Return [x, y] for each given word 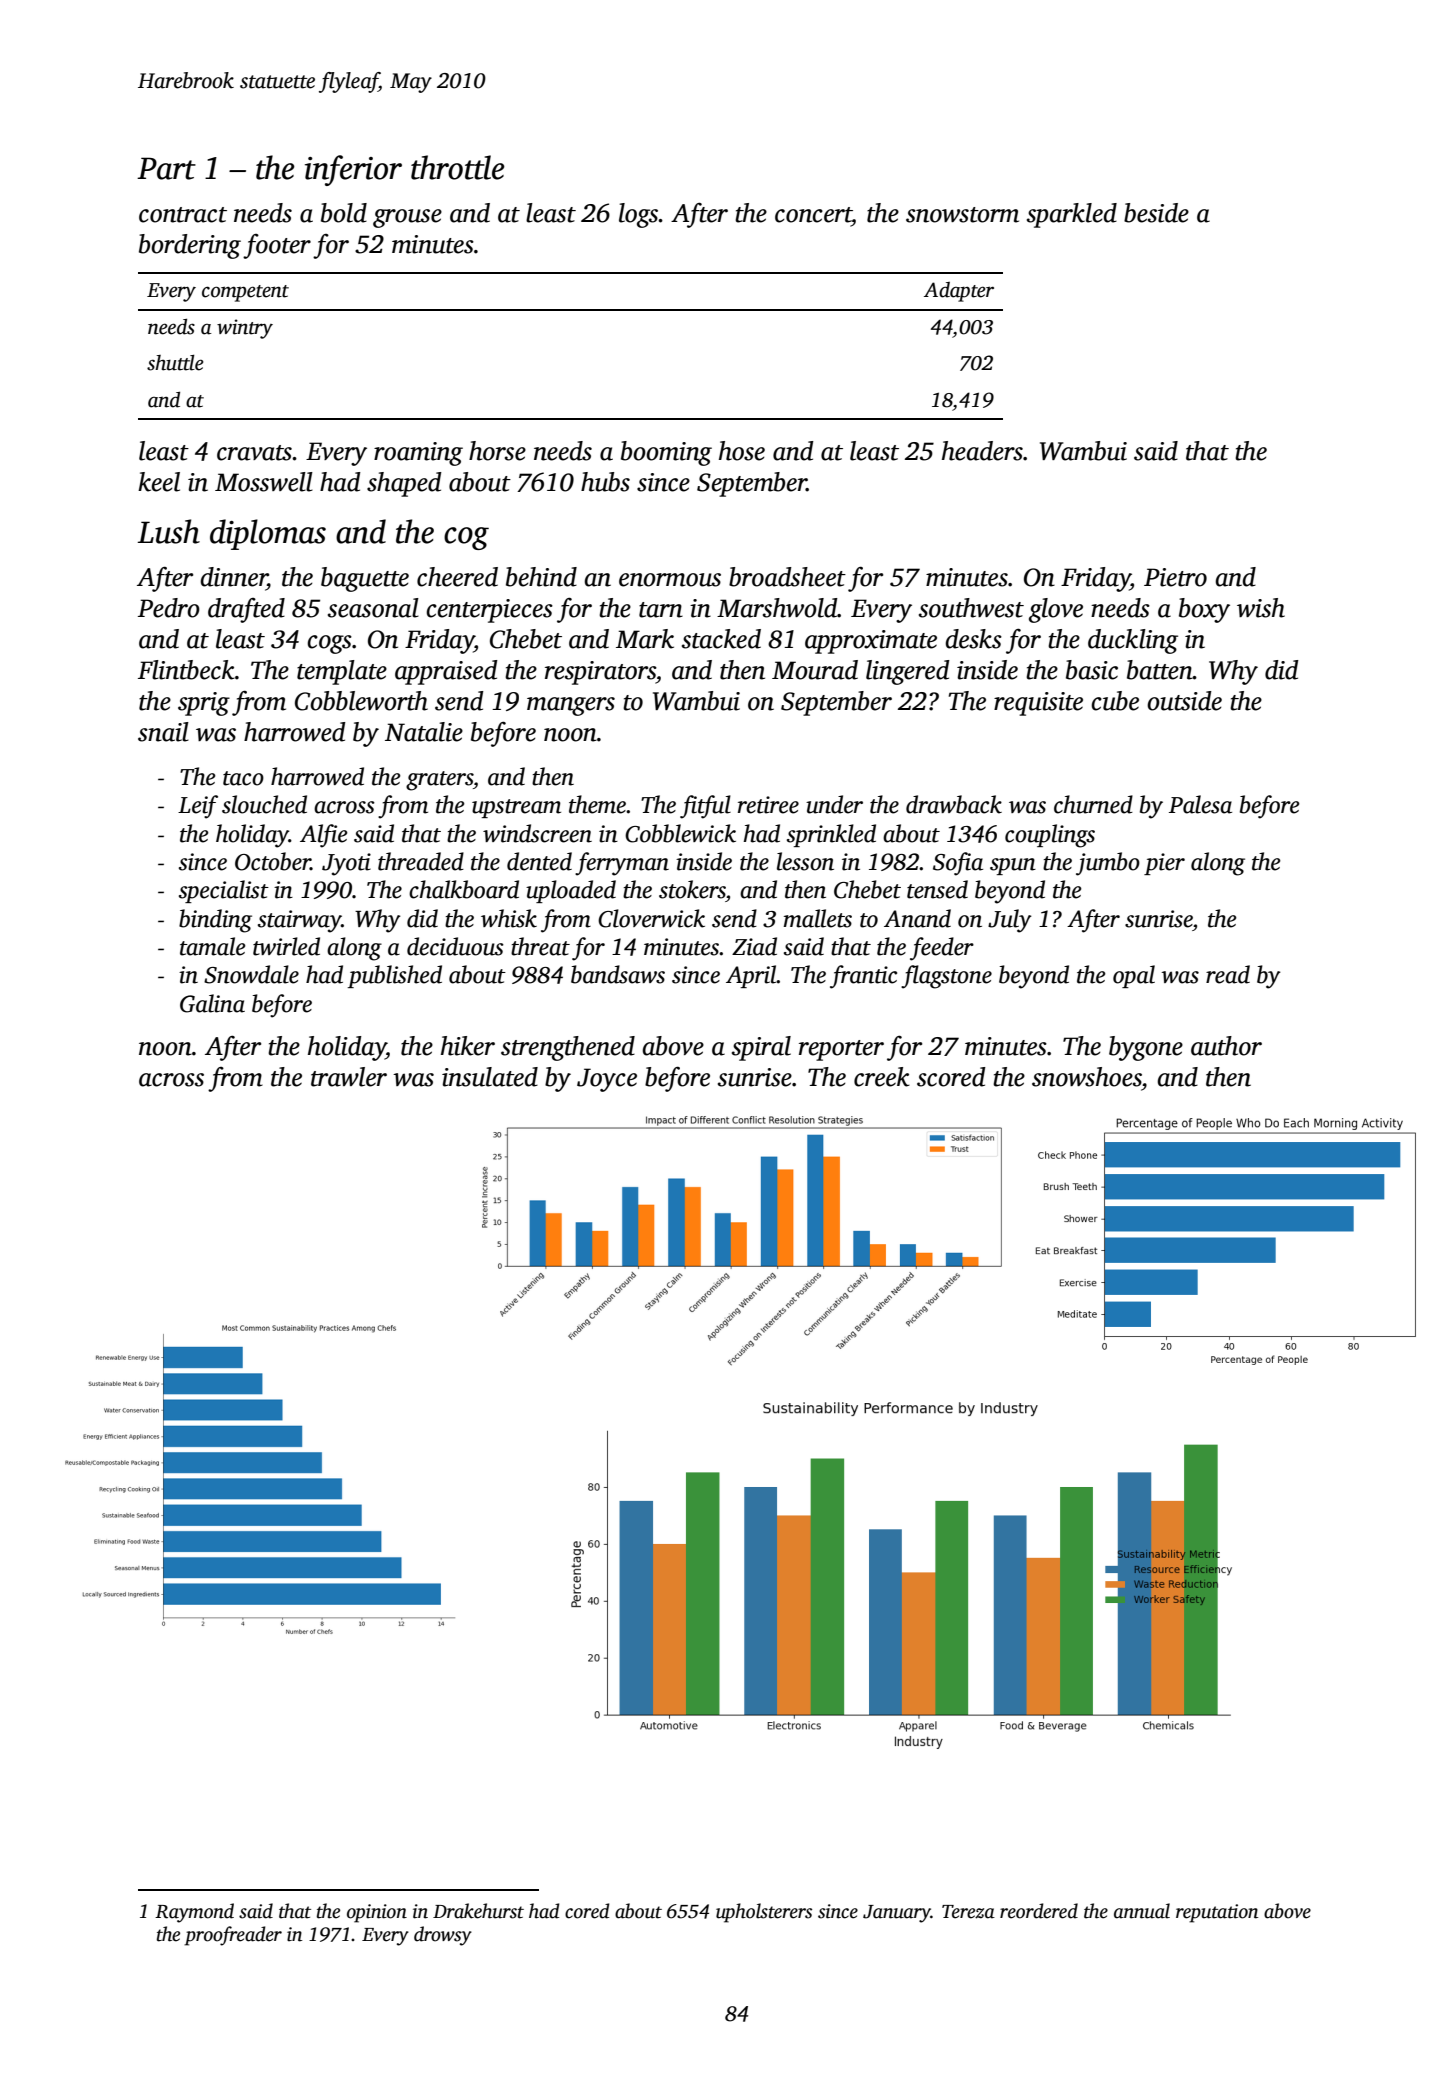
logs [639, 215]
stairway [300, 921]
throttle [458, 167]
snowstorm [962, 215]
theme [598, 804]
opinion [377, 1913]
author [1226, 1046]
